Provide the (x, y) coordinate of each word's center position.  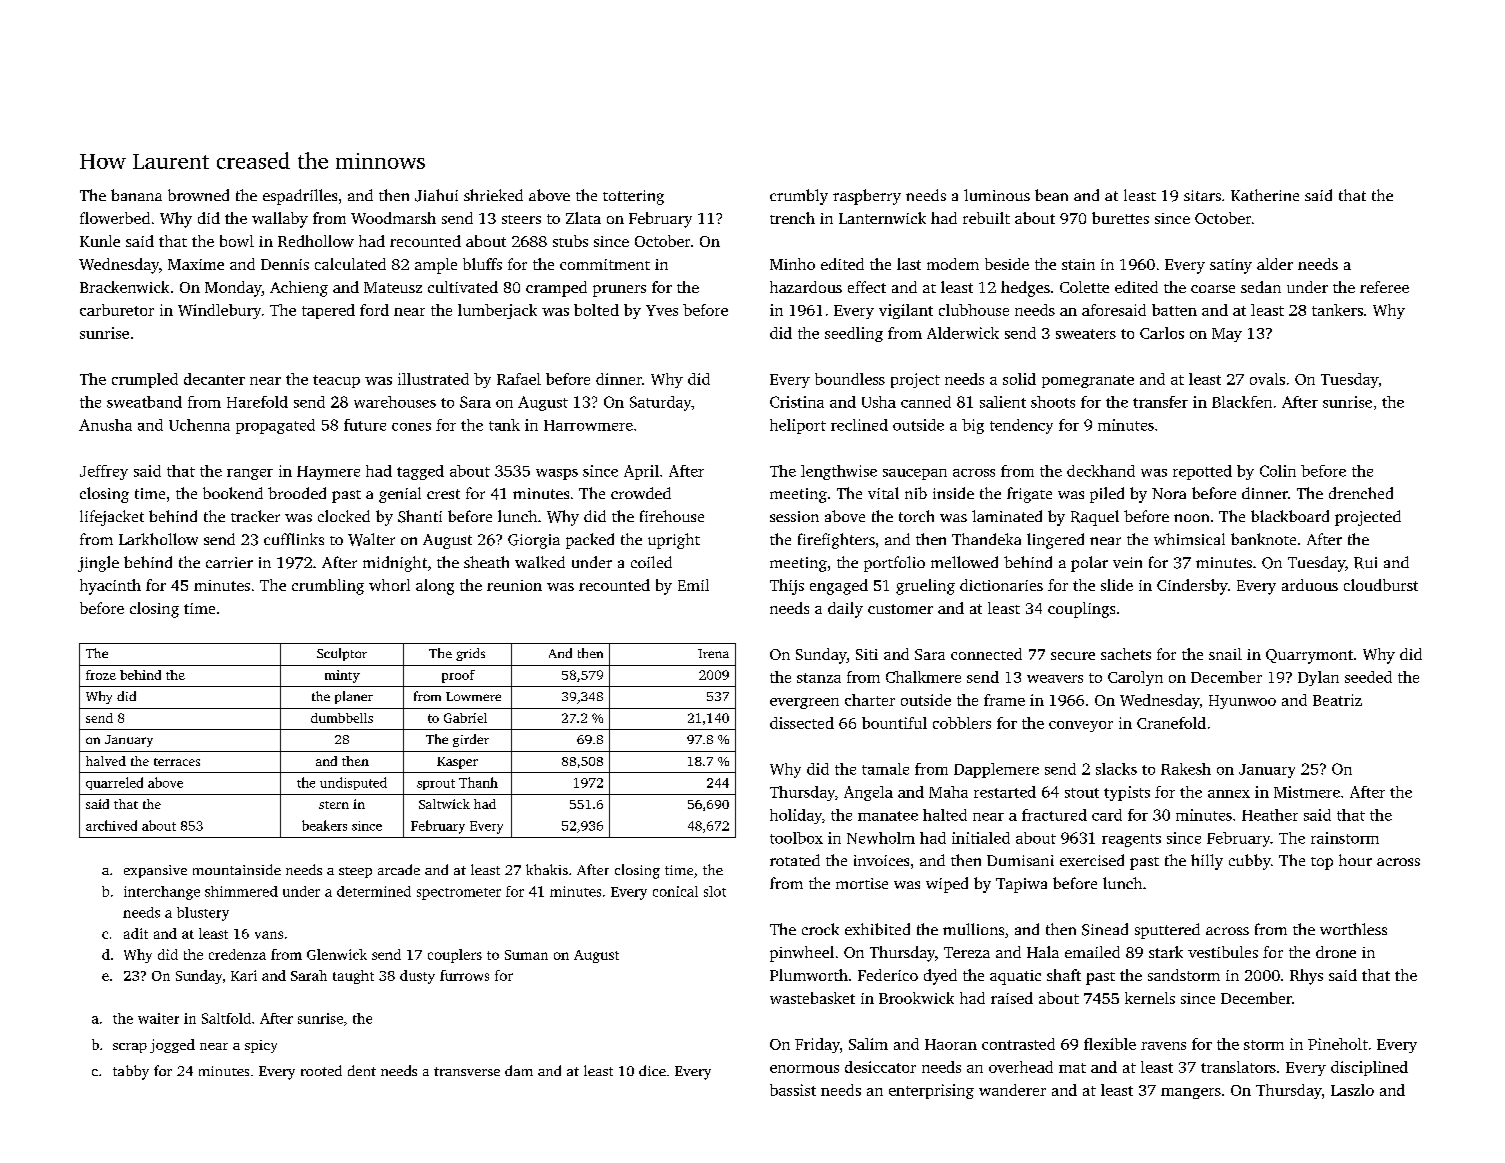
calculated (350, 264)
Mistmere (1307, 792)
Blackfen (1242, 402)
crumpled (145, 380)
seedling (854, 334)
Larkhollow (158, 539)
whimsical (1189, 539)
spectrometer (459, 894)
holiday (796, 816)
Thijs (787, 587)
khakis (547, 869)
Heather (1270, 815)
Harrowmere (588, 425)
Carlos (1162, 333)
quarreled (114, 783)
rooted (321, 1070)
